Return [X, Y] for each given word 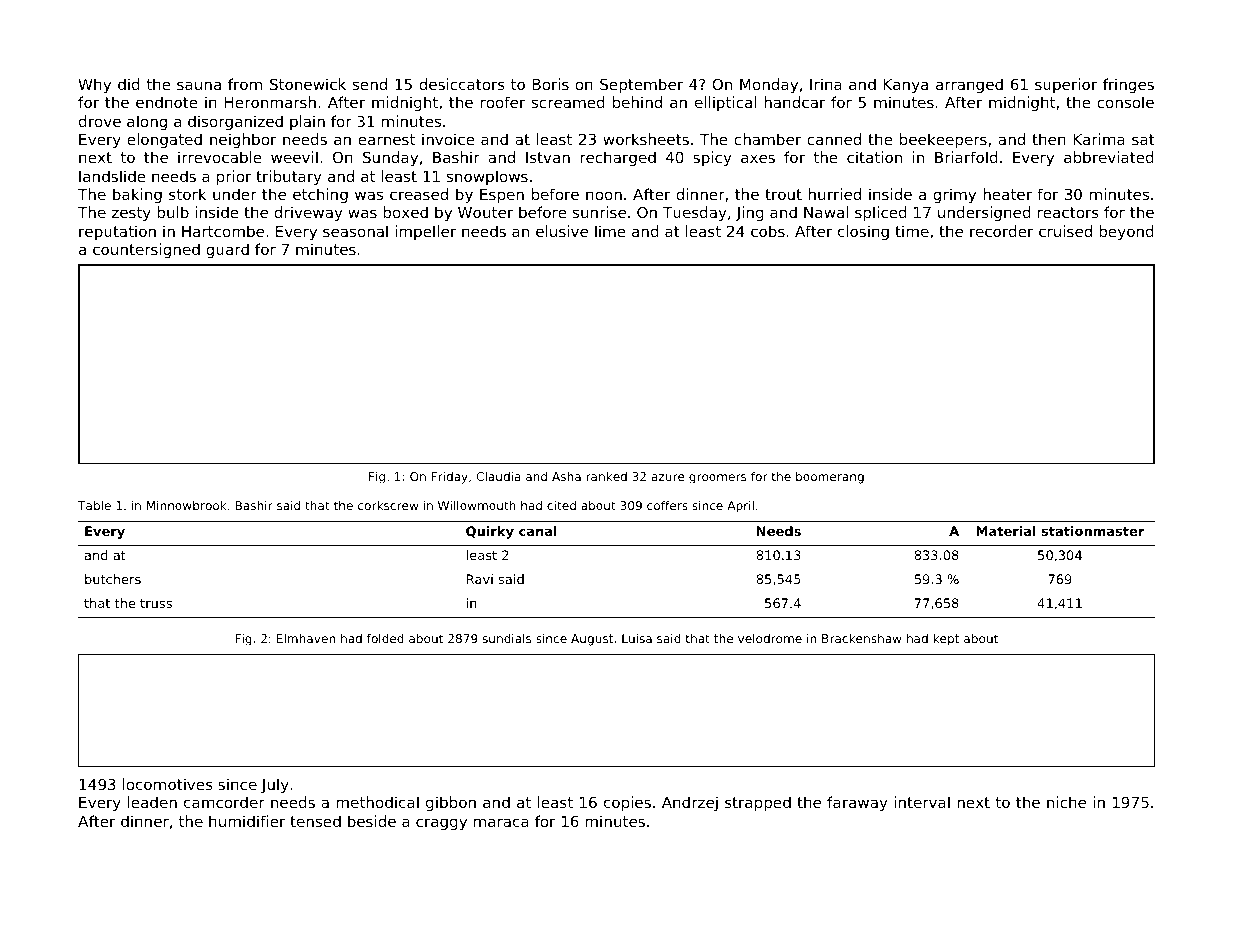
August [592, 640]
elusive [562, 231]
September [641, 85]
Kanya [905, 86]
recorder [1001, 231]
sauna [199, 85]
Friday [449, 478]
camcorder [224, 802]
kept [946, 640]
